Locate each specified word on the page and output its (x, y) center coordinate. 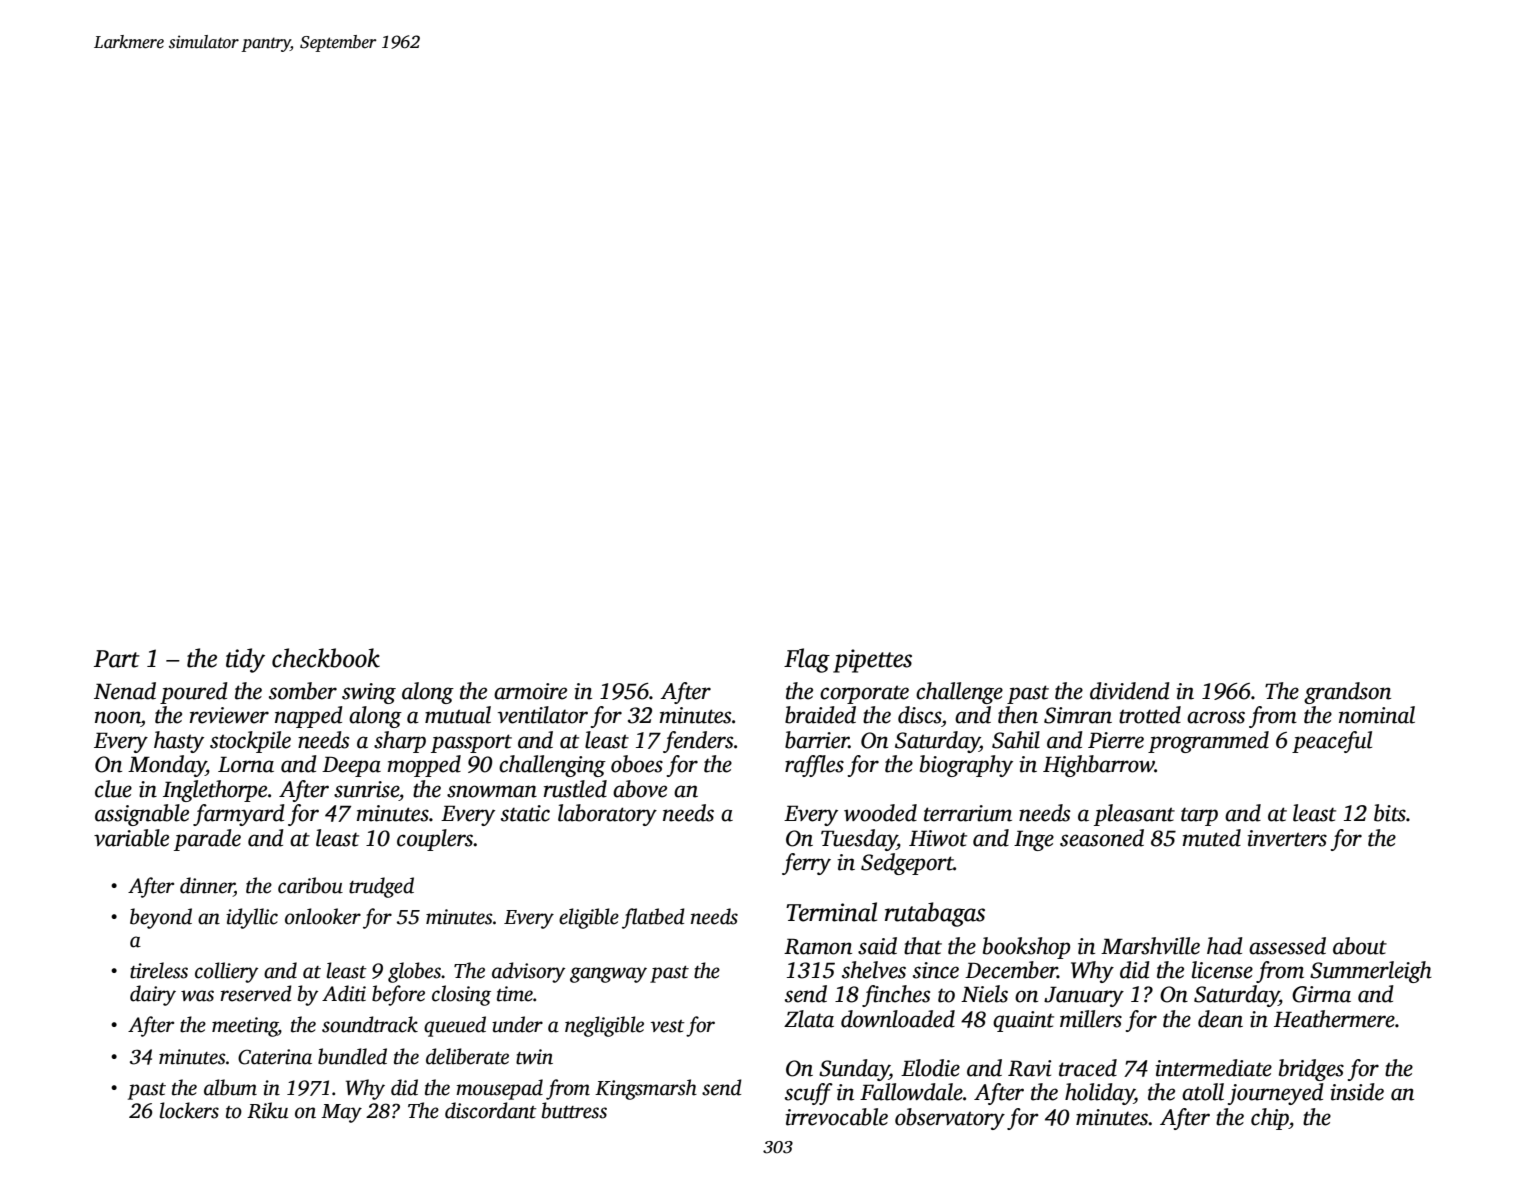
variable (131, 838)
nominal (1377, 715)
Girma (1321, 994)
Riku (267, 1110)
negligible (604, 1026)
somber (303, 691)
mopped (424, 766)
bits (1390, 813)
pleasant (1134, 815)
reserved (256, 993)
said (877, 946)
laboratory (607, 815)
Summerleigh (1371, 972)
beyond (161, 918)
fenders (698, 742)
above (640, 789)
